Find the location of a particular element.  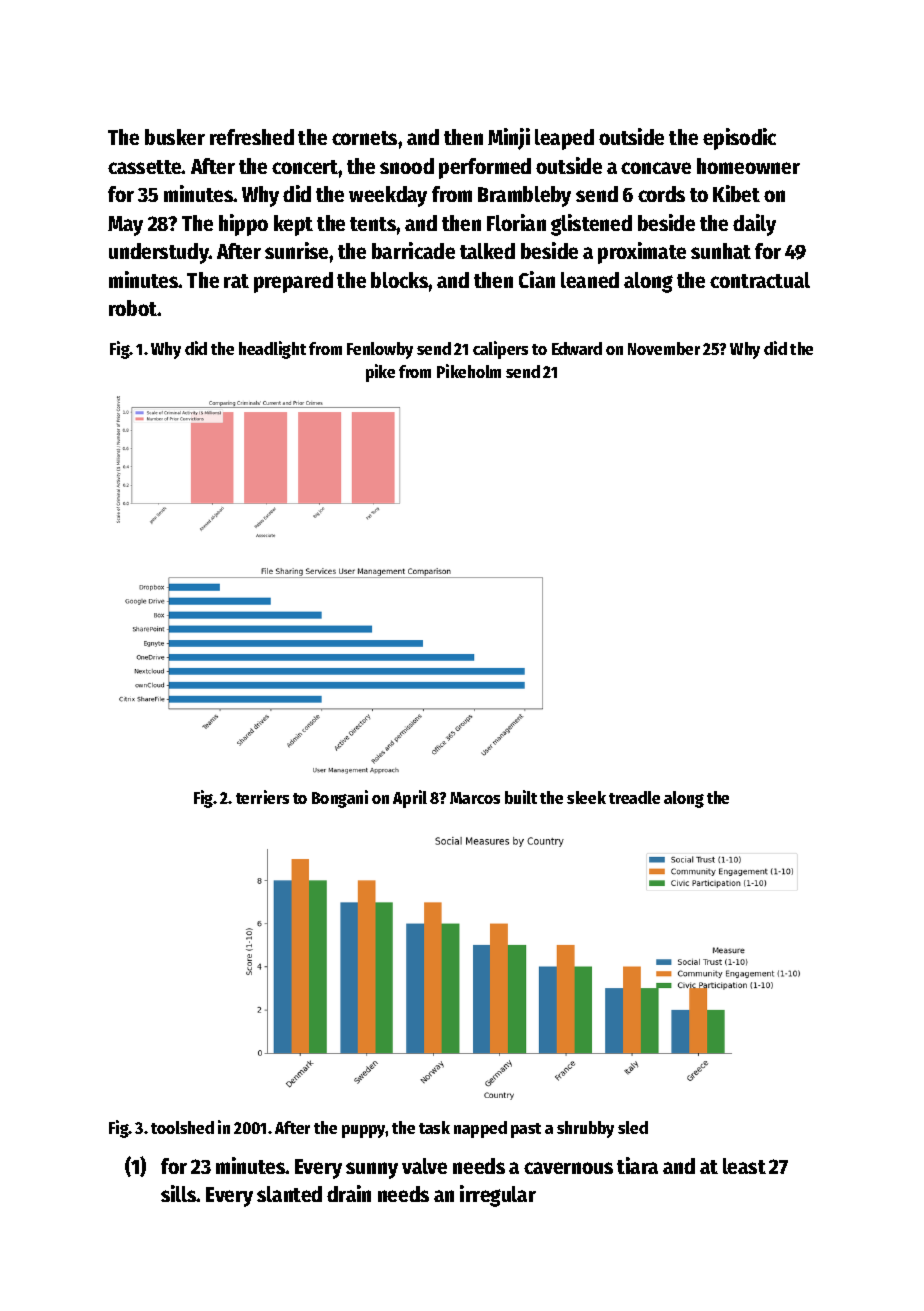

terriers is located at coordinates (262, 797).
